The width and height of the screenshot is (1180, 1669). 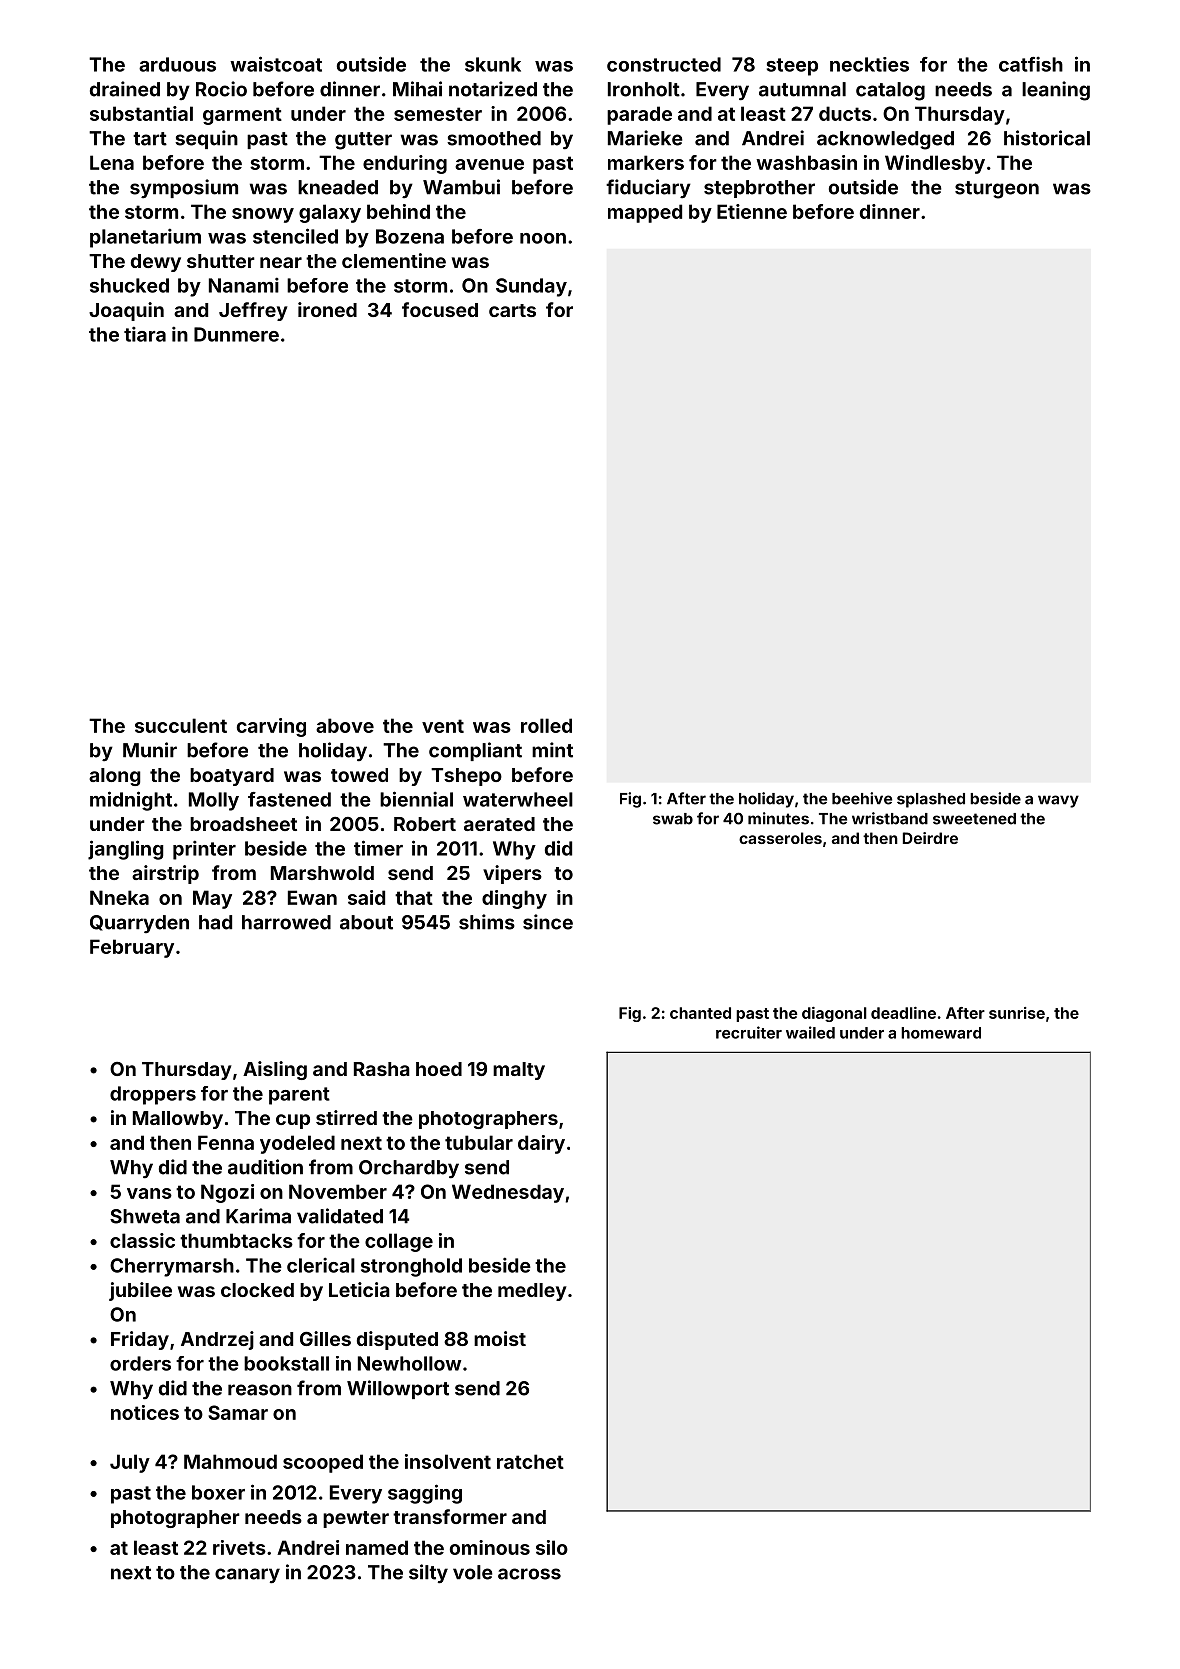 What do you see at coordinates (276, 64) in the screenshot?
I see `waistcoat` at bounding box center [276, 64].
